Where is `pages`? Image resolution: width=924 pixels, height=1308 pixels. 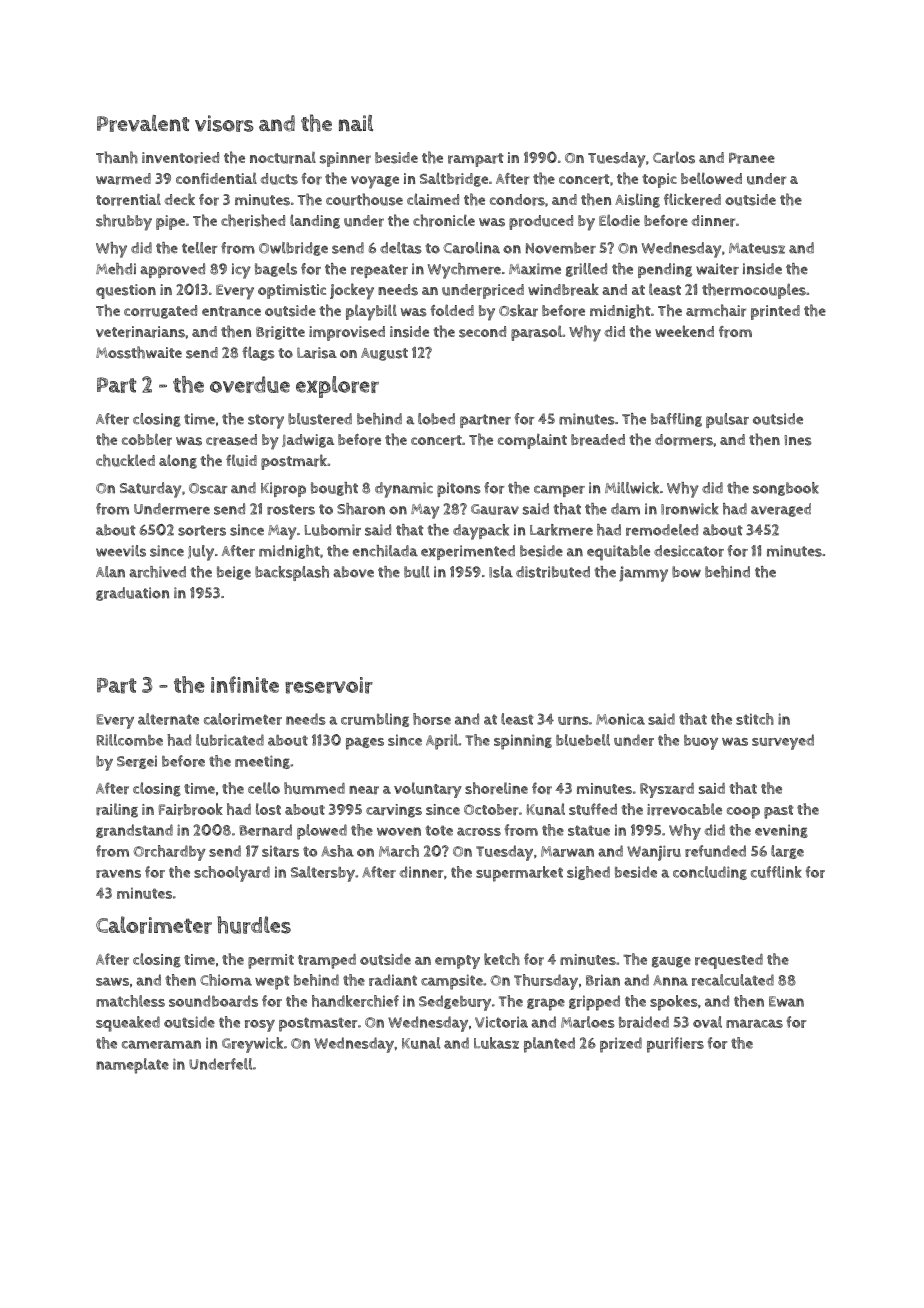 pages is located at coordinates (365, 743).
